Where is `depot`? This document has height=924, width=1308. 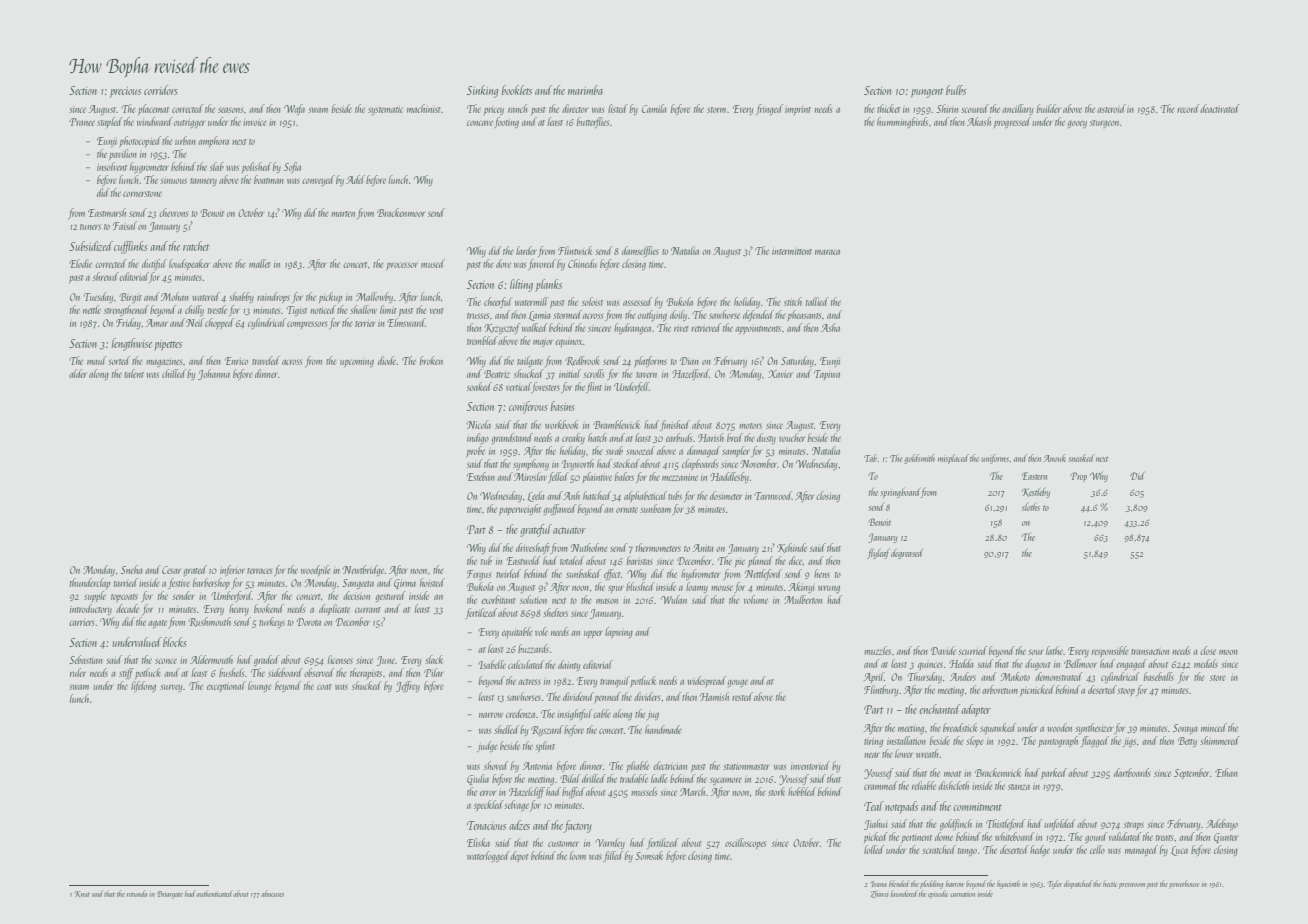
depot is located at coordinates (519, 856).
